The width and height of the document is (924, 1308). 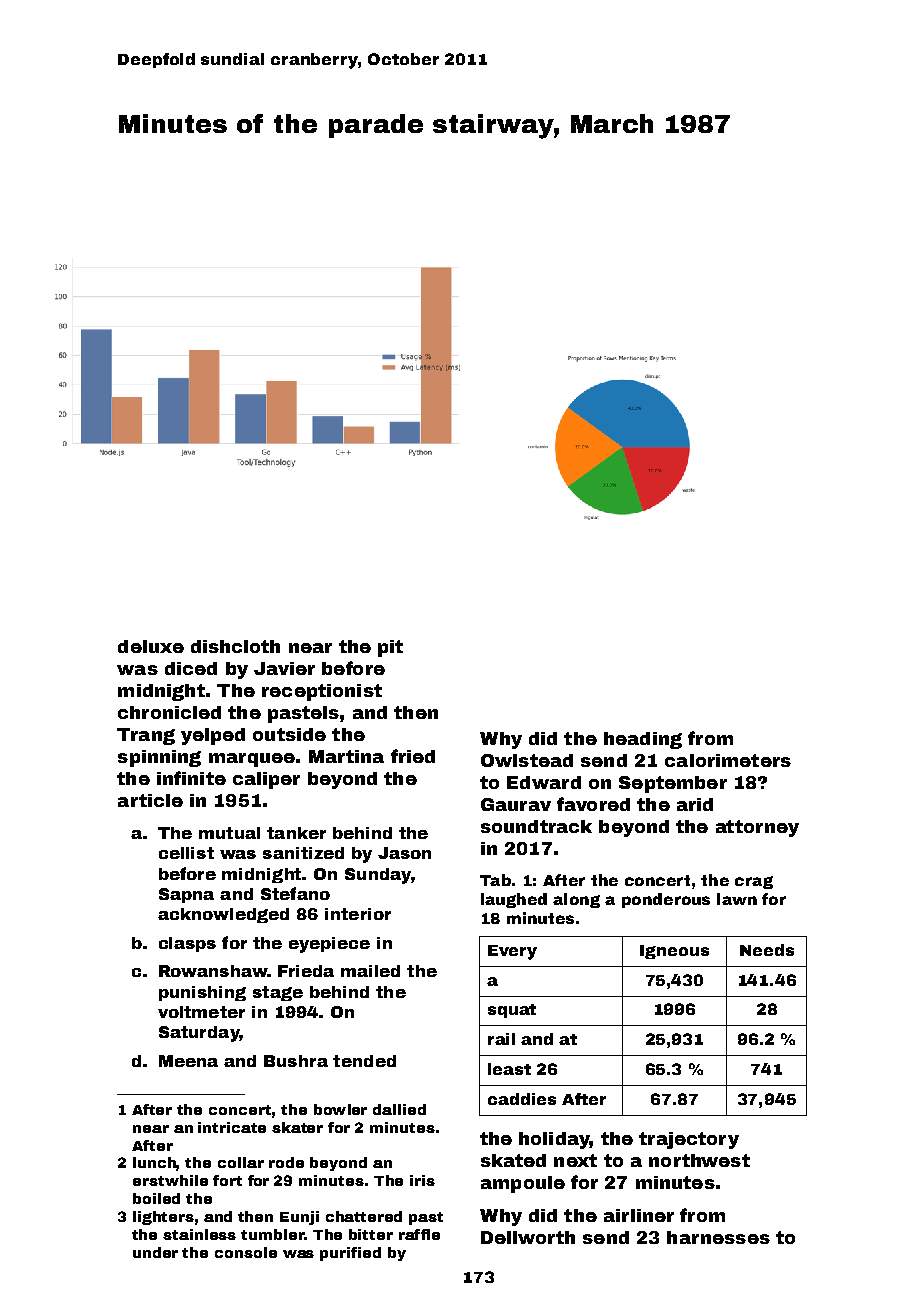 I want to click on article, so click(x=150, y=800).
